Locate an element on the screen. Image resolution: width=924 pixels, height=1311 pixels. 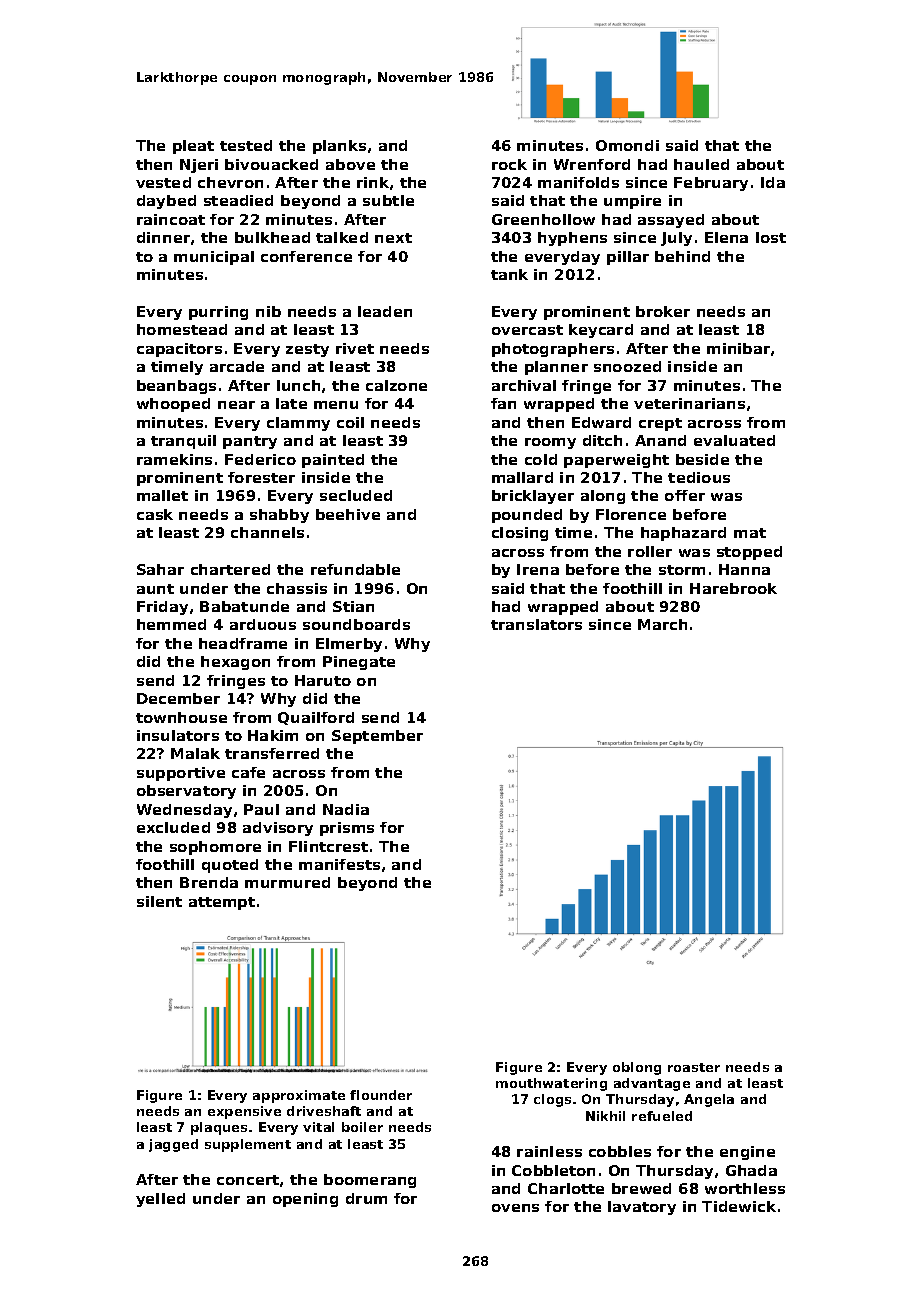
rock is located at coordinates (509, 164).
